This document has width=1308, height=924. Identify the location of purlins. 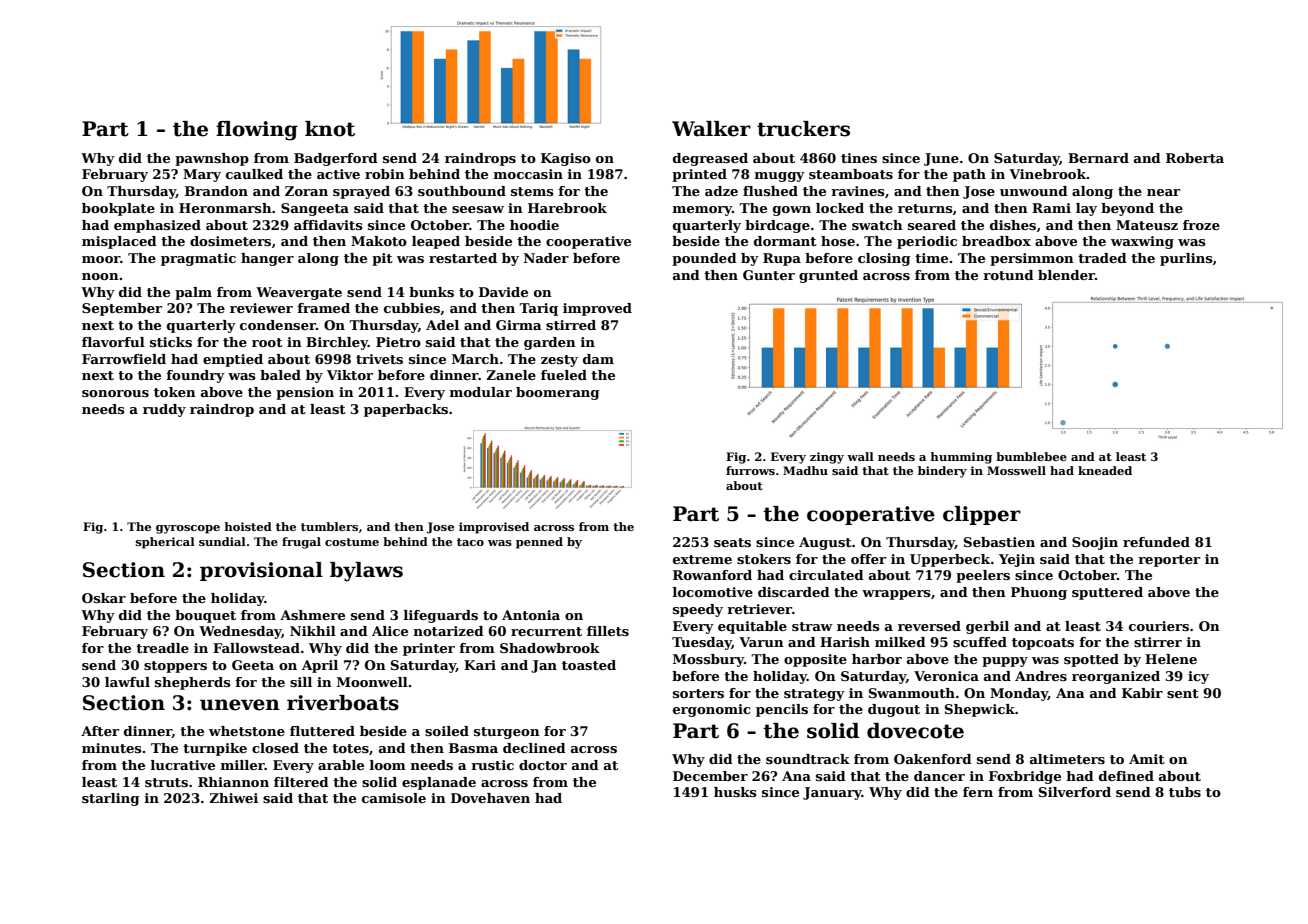
(1186, 259).
